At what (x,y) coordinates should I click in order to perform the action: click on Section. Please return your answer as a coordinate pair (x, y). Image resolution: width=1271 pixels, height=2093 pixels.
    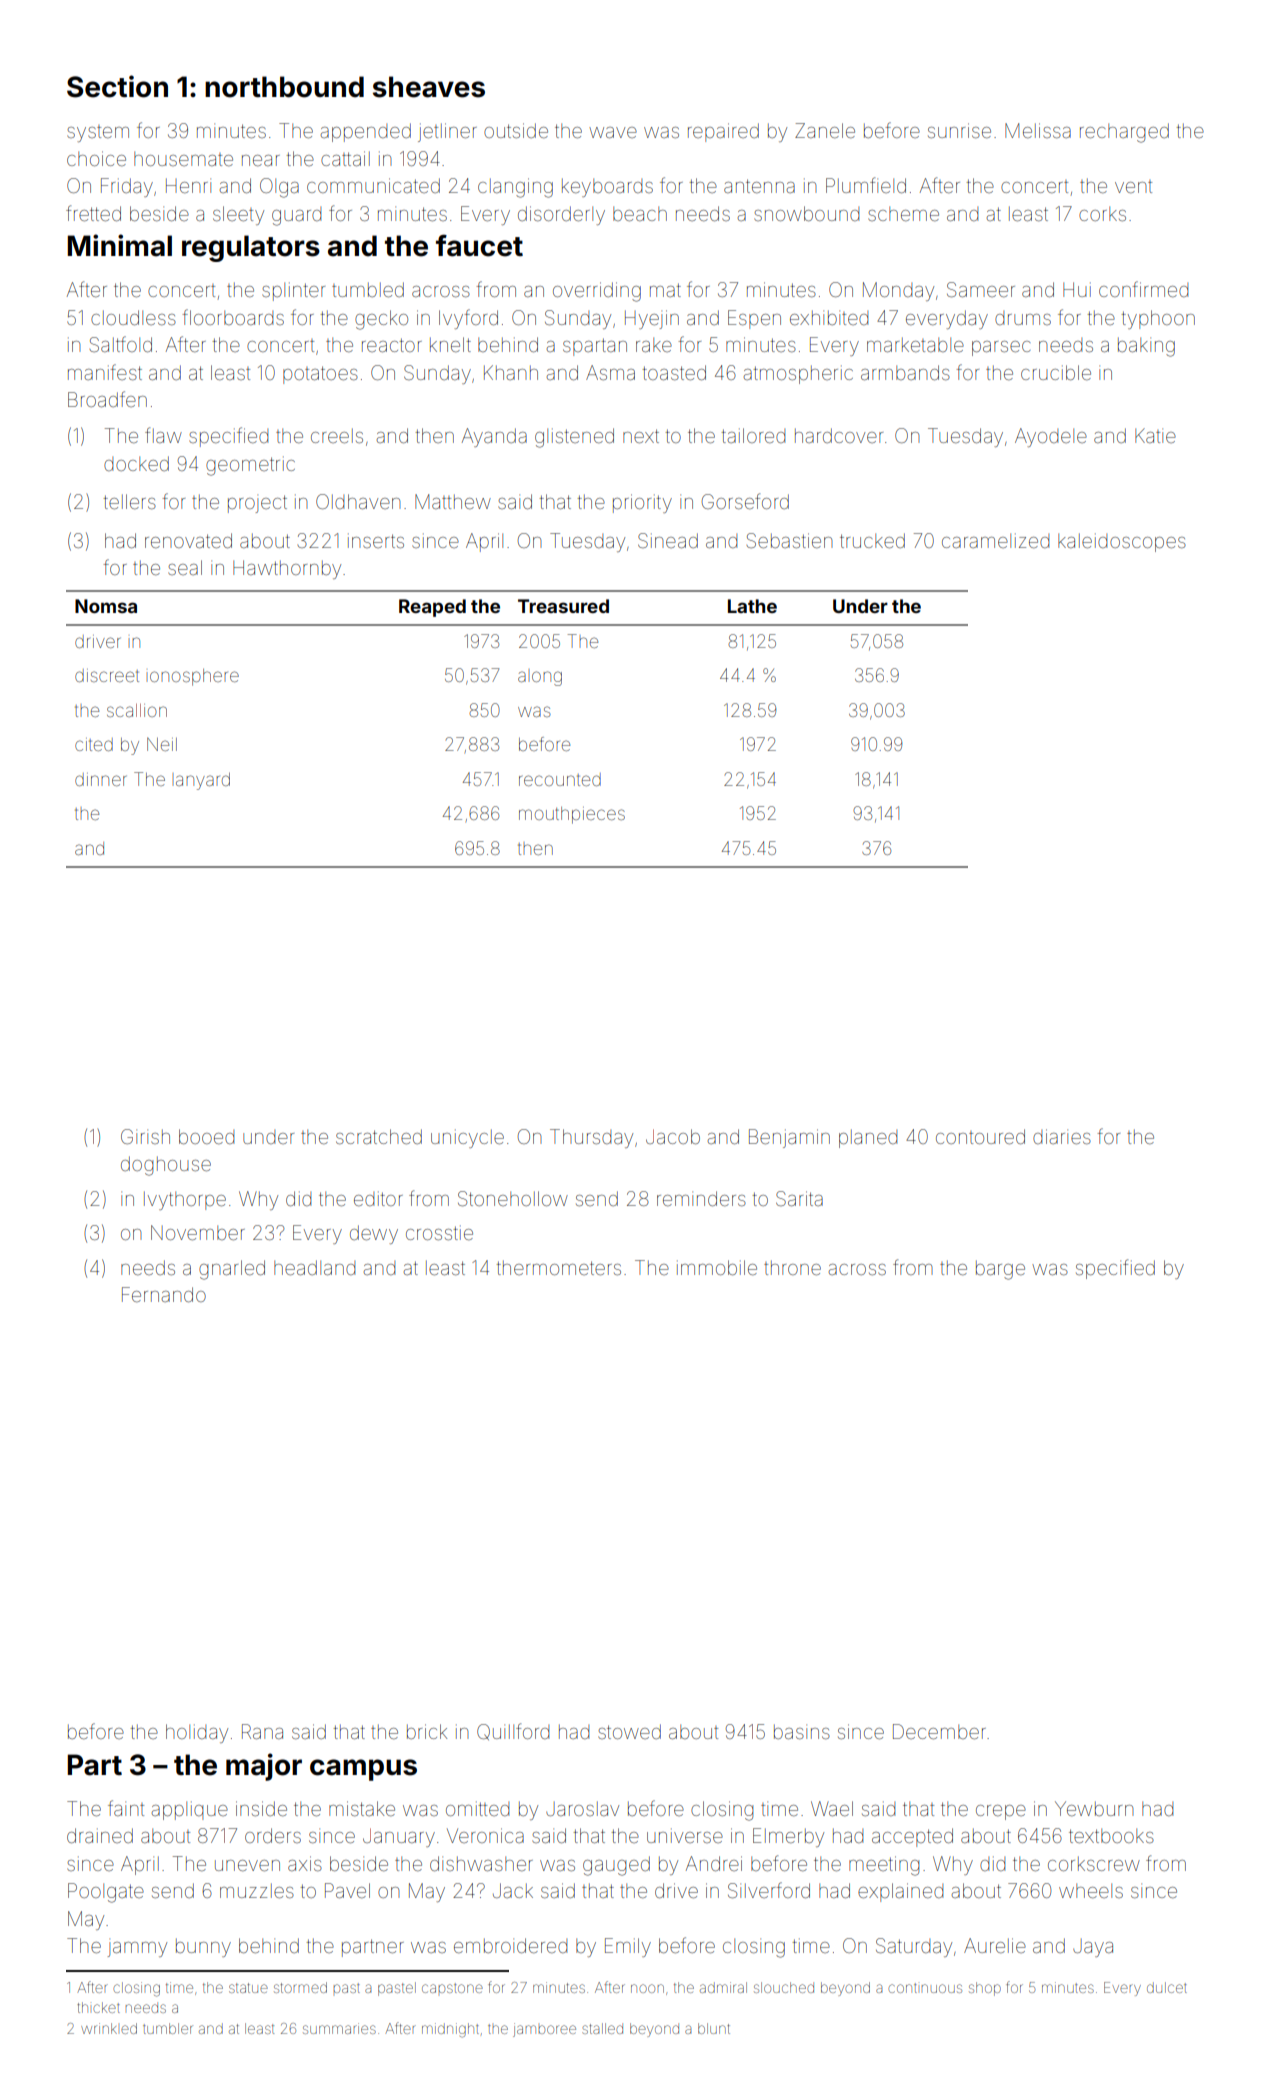
    Looking at the image, I should click on (117, 86).
